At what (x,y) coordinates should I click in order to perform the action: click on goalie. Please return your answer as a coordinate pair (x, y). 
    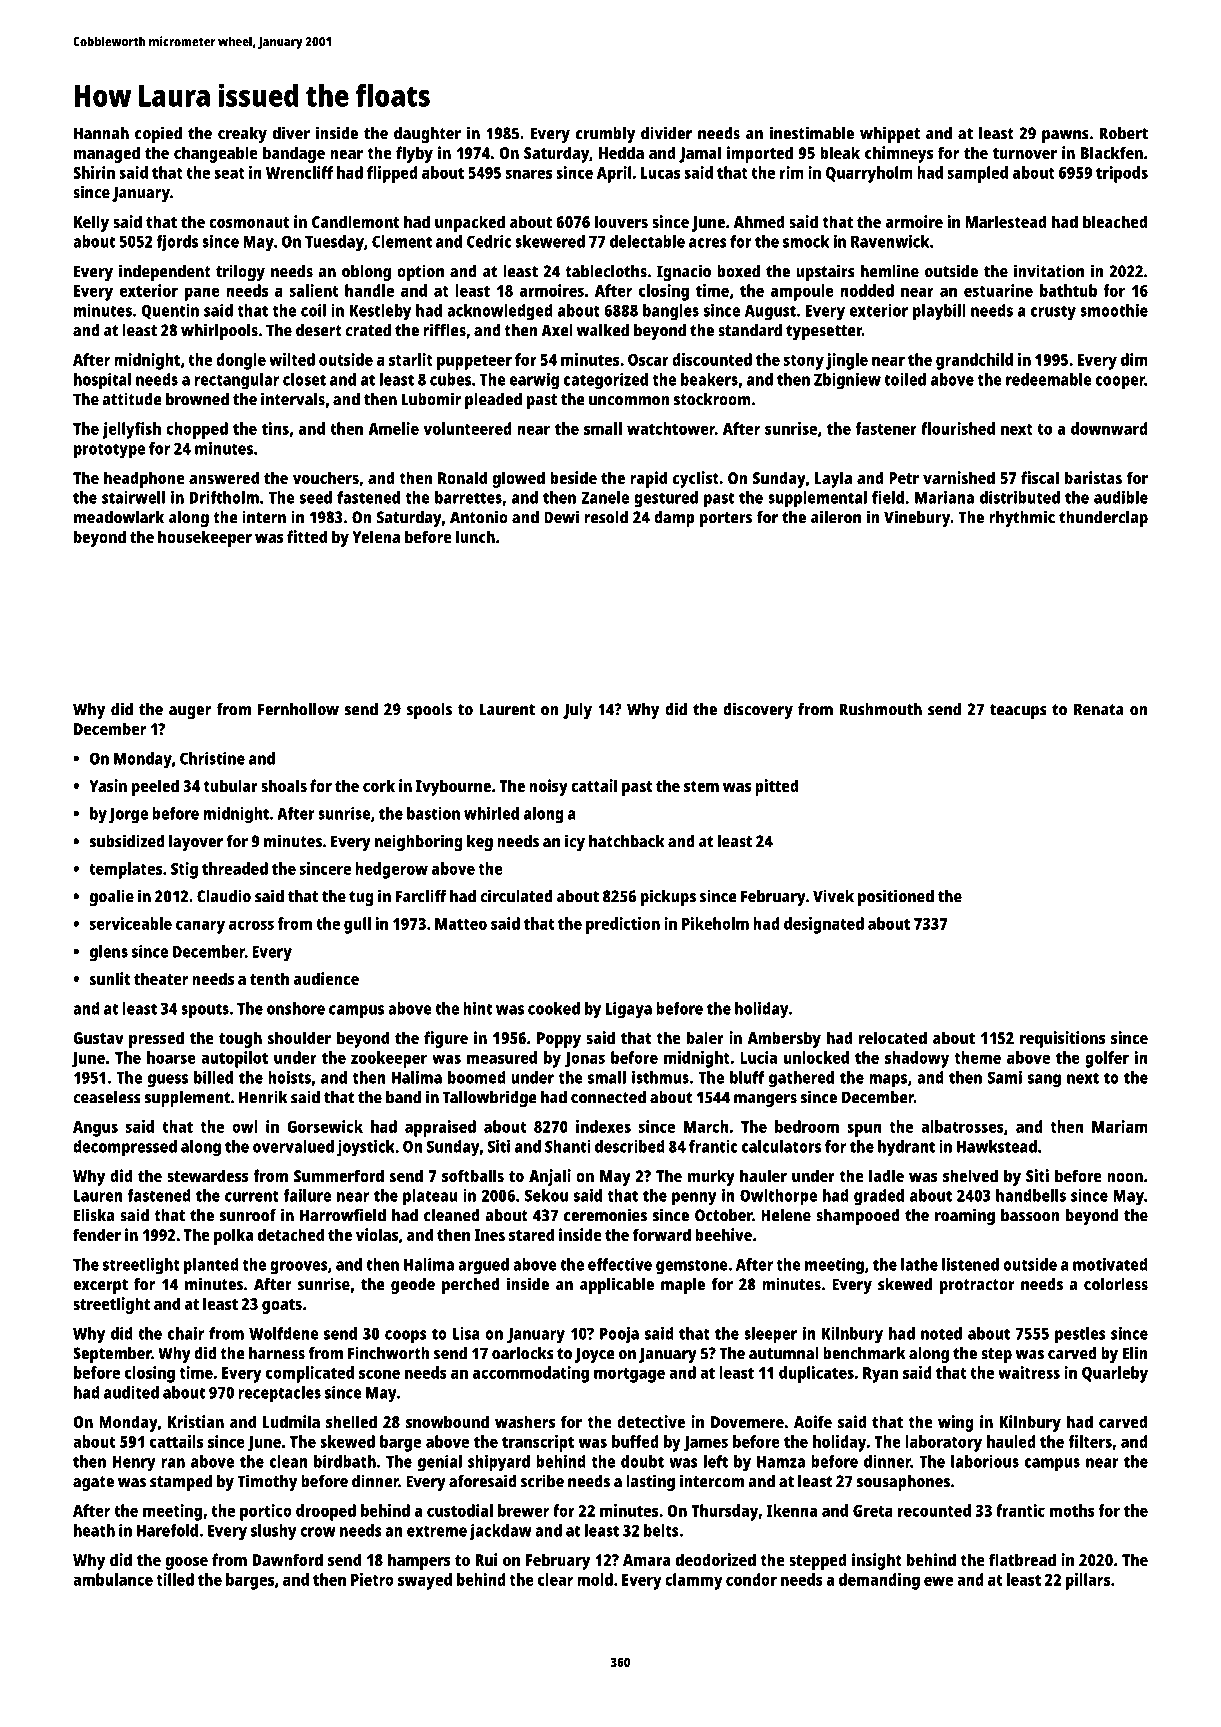
    Looking at the image, I should click on (112, 897).
